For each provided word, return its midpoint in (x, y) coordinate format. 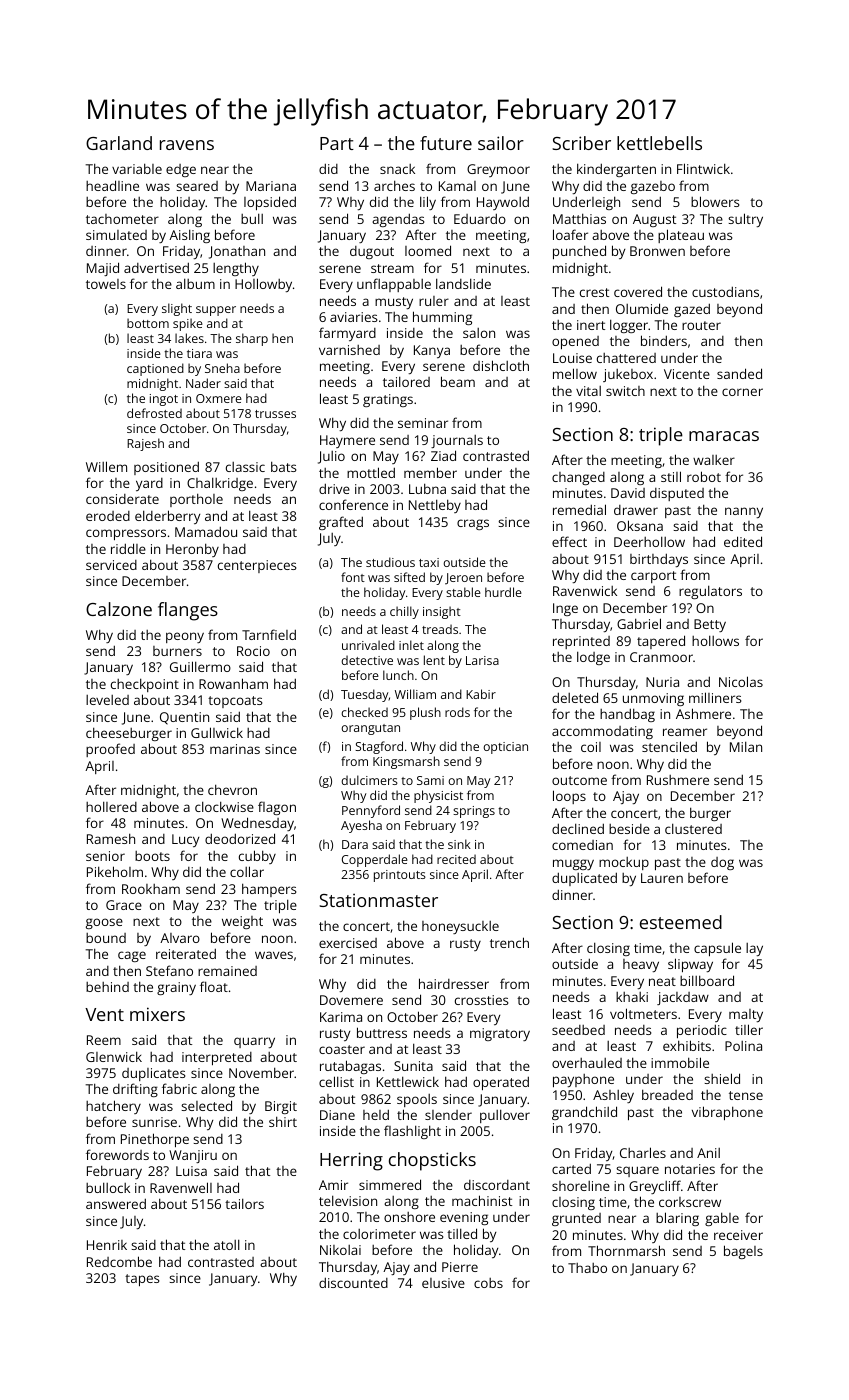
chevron (232, 789)
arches (394, 185)
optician (505, 748)
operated (501, 1083)
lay (754, 949)
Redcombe (119, 1261)
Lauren (662, 878)
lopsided (270, 203)
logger (629, 326)
